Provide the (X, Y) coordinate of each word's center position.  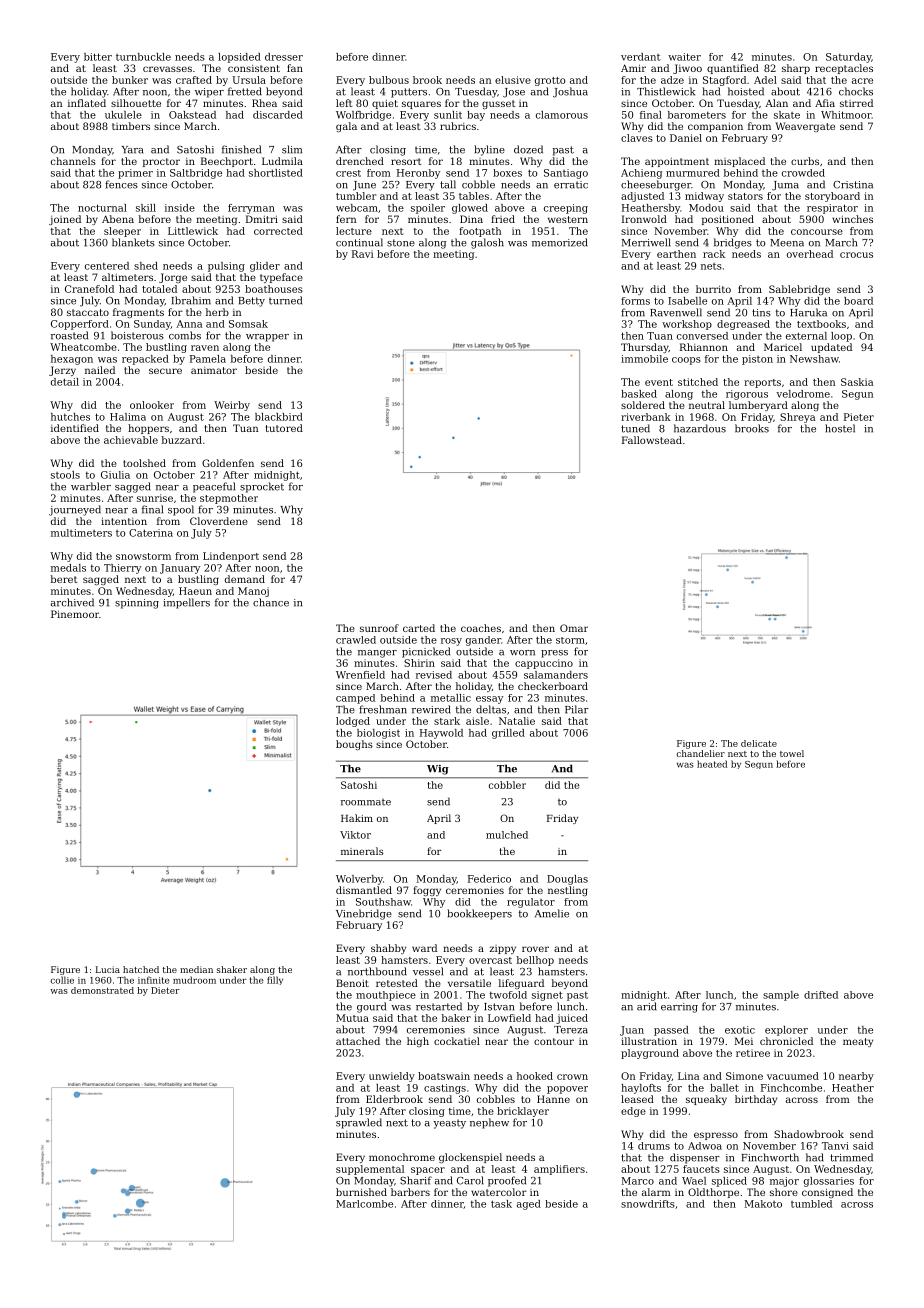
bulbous (389, 80)
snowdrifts (648, 1204)
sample (781, 996)
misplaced (739, 162)
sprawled (359, 1123)
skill (146, 208)
